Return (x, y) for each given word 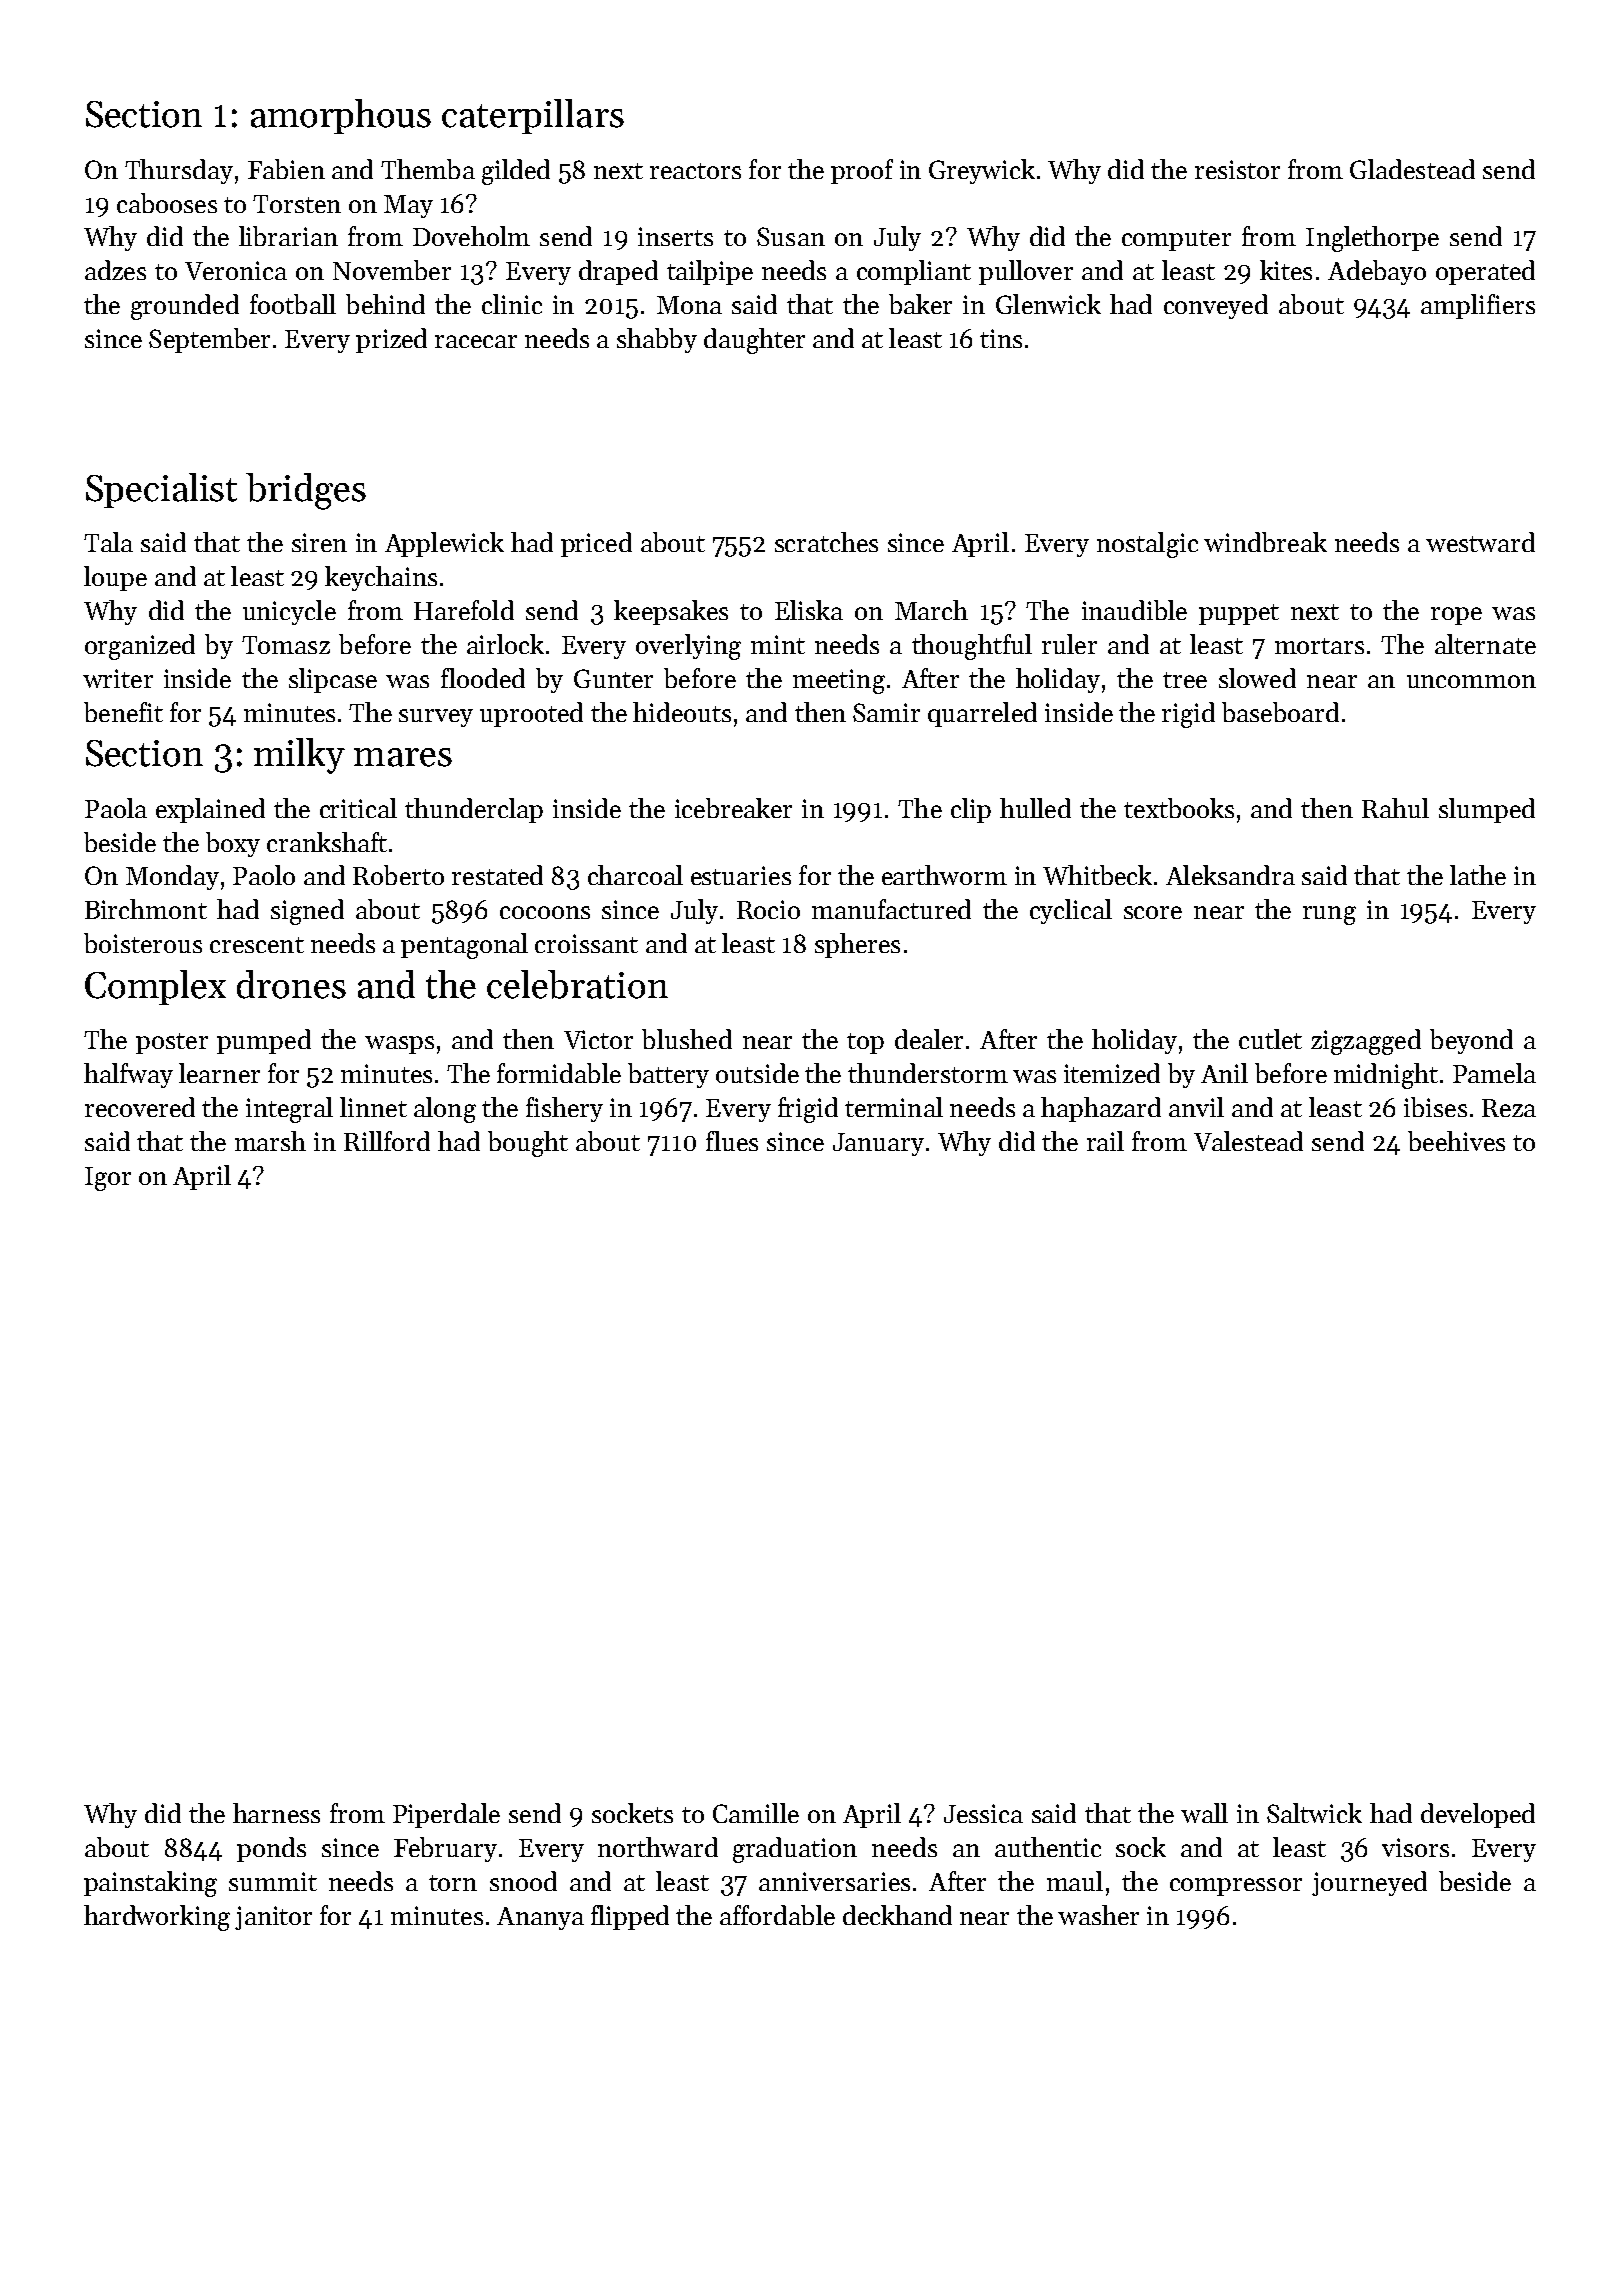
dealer (929, 1039)
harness (276, 1813)
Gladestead (1412, 169)
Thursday (179, 171)
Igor (108, 1179)
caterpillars (533, 116)
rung (1329, 915)
